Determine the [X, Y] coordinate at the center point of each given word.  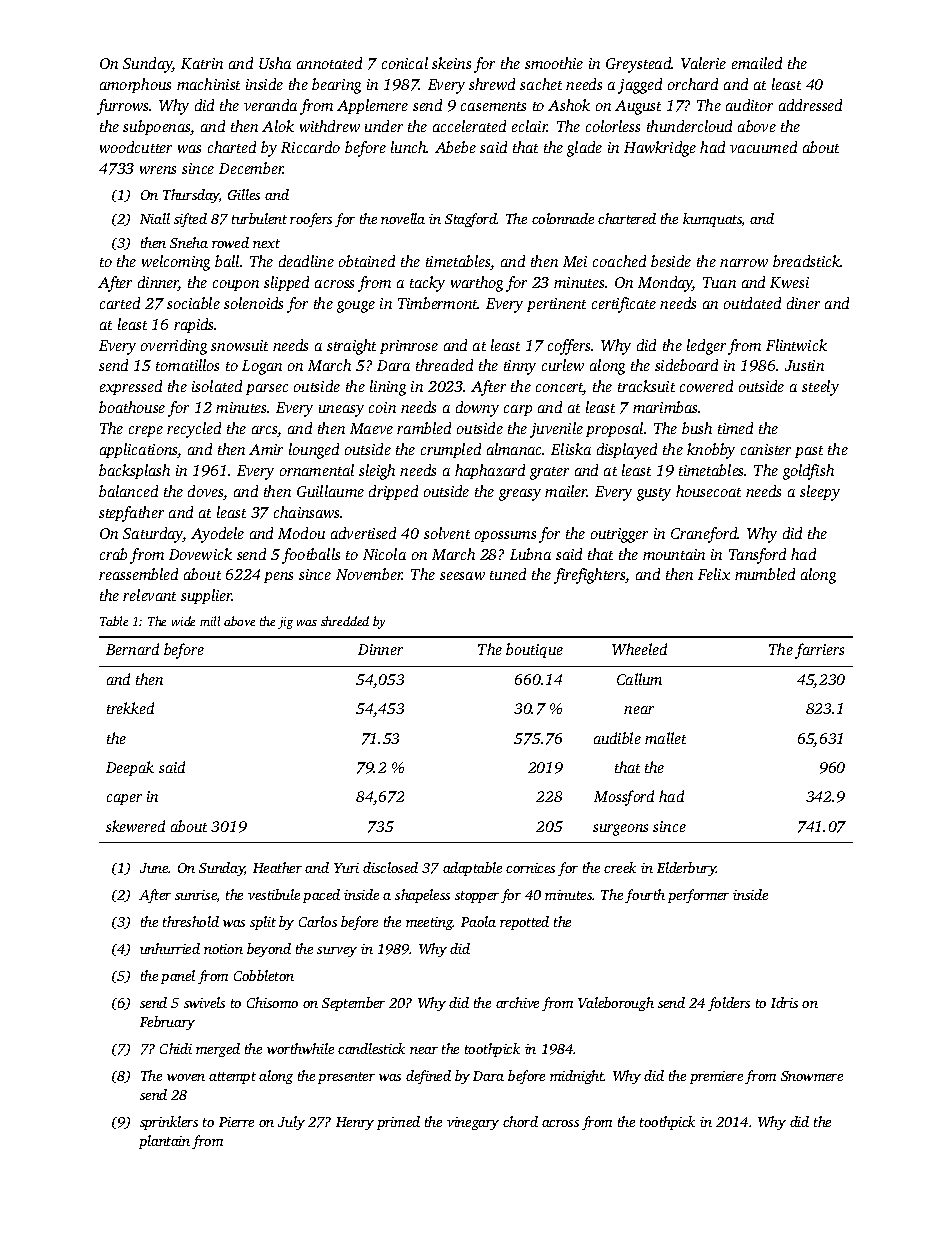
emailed [757, 63]
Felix [714, 574]
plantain [164, 1142]
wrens [158, 170]
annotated [329, 63]
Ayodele [217, 535]
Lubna [530, 554]
